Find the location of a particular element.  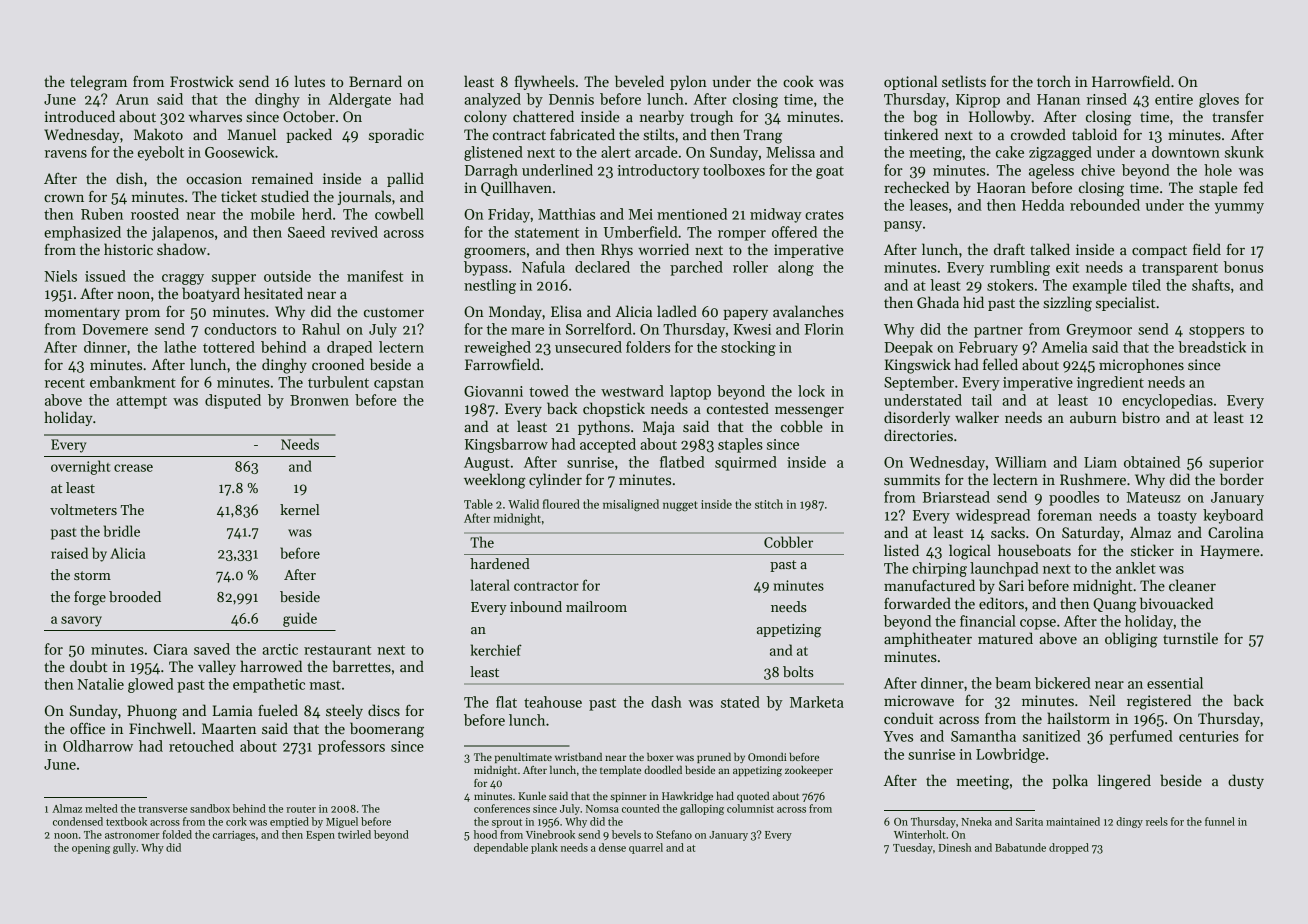

beveled is located at coordinates (639, 81).
